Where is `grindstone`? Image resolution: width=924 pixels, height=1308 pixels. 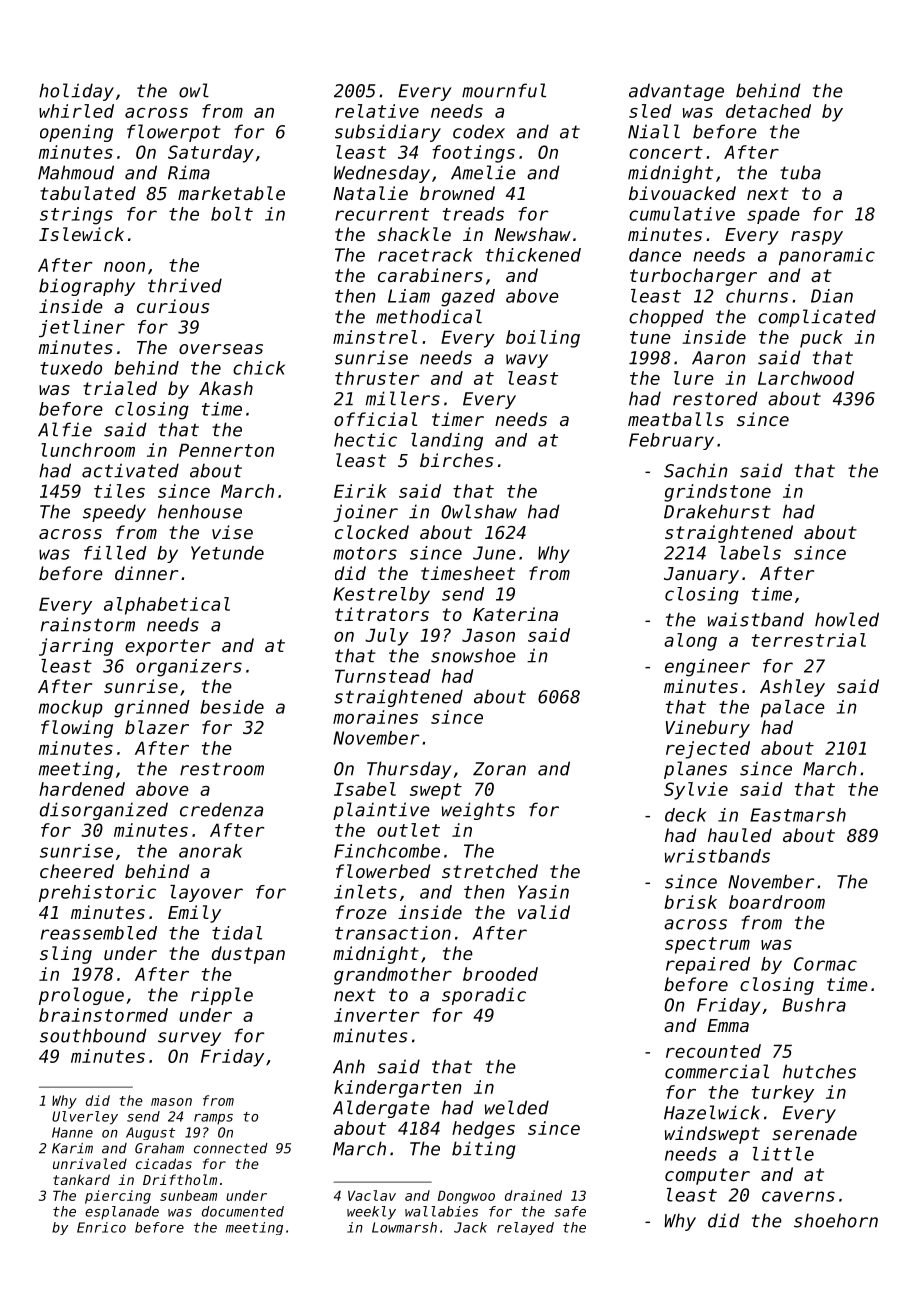
grindstone is located at coordinates (717, 493).
